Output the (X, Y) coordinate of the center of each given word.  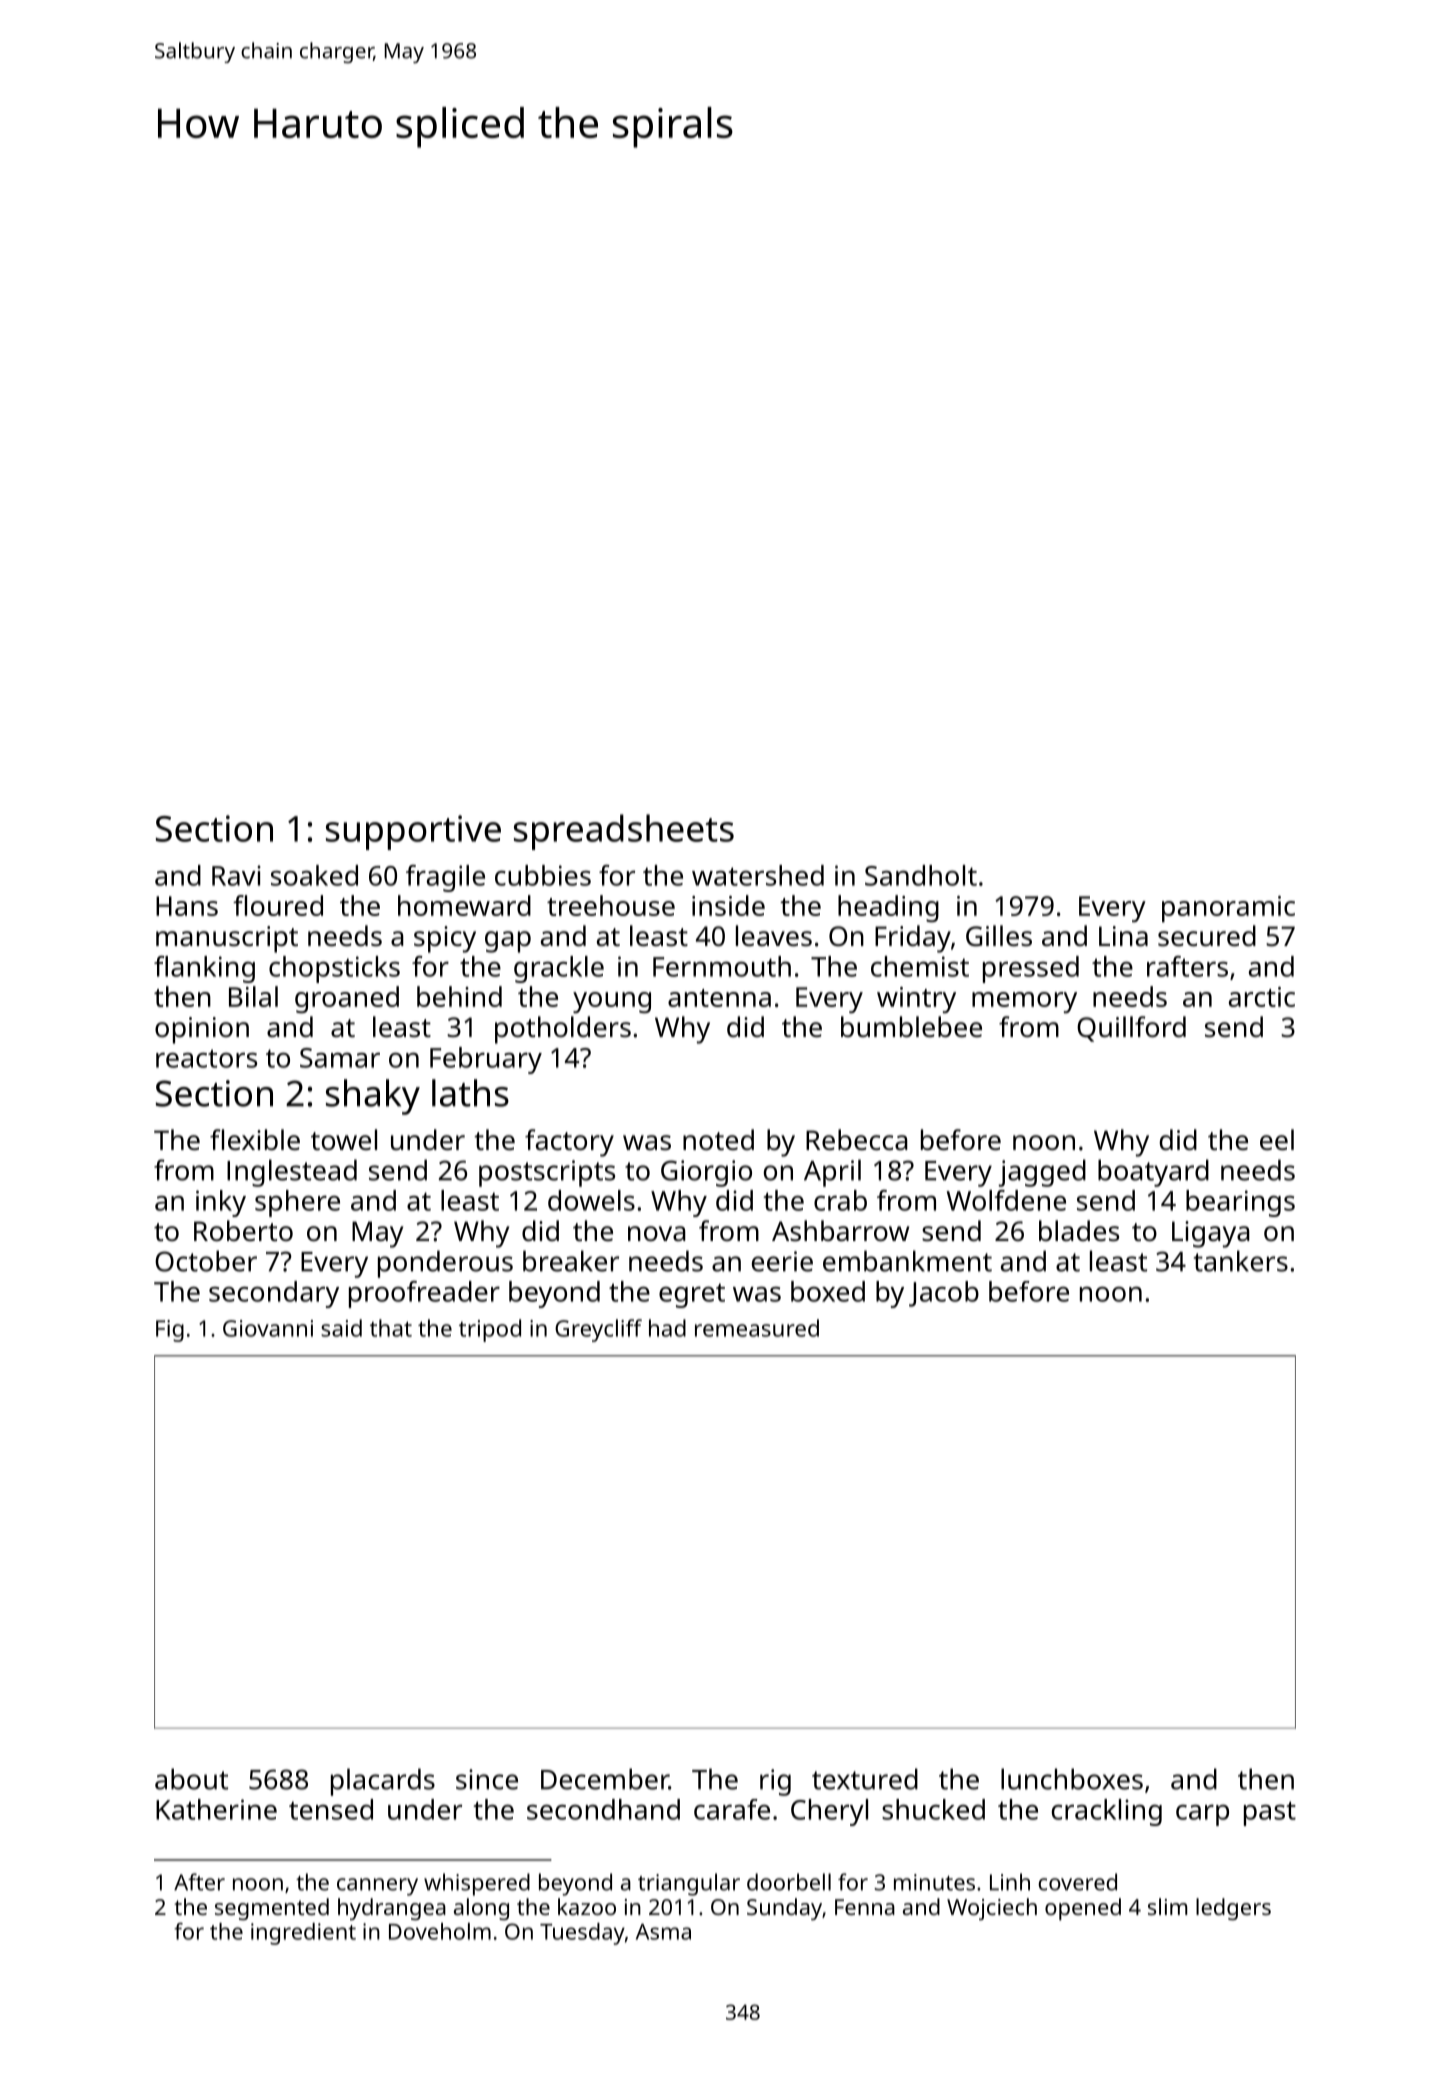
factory (569, 1143)
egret (692, 1295)
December (605, 1779)
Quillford (1131, 1029)
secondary (274, 1294)
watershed (758, 875)
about (191, 1779)
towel (344, 1139)
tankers (1241, 1261)
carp (1202, 1815)
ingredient (303, 1934)
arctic (1262, 997)
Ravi (236, 875)
